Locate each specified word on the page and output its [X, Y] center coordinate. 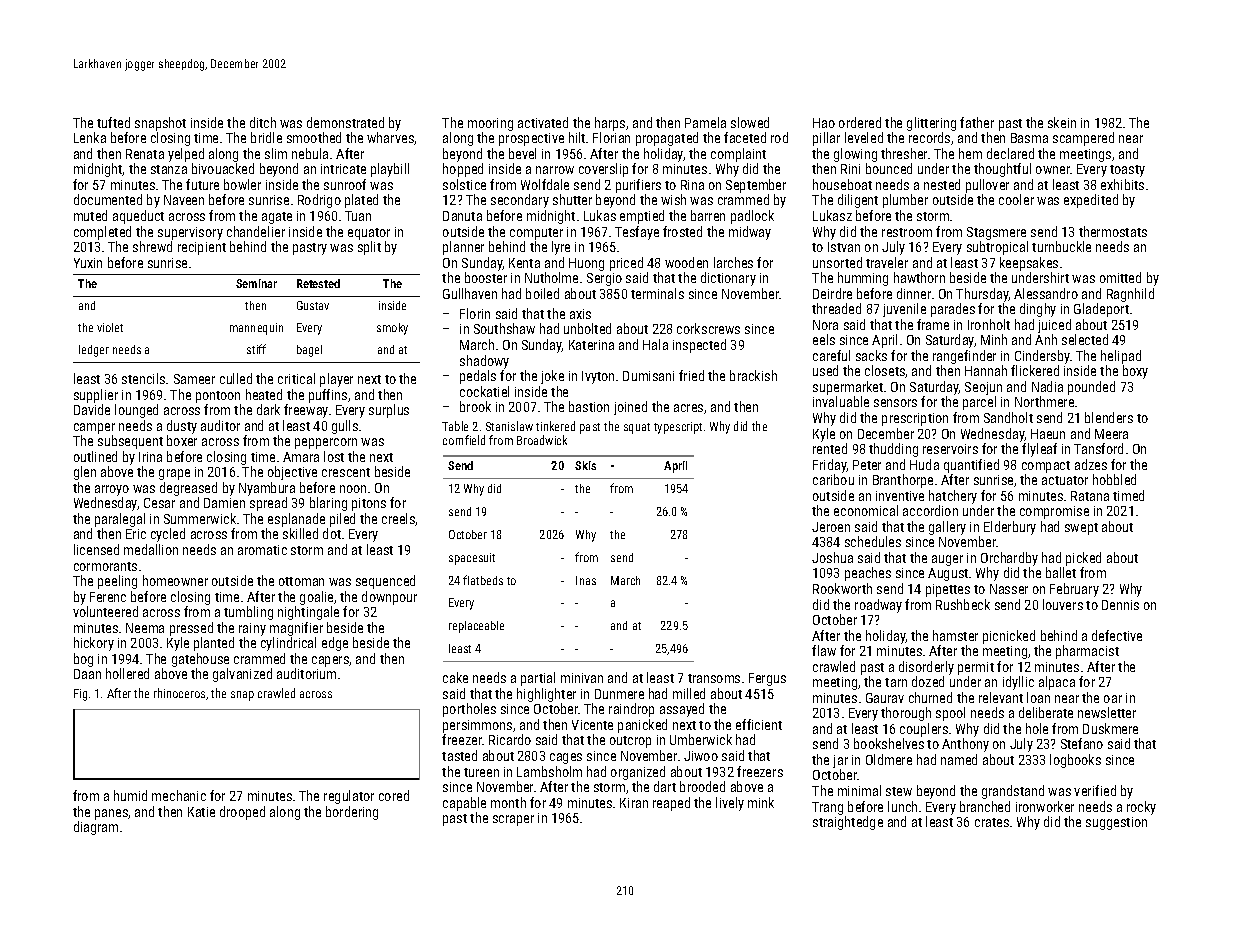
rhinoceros [179, 693]
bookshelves [889, 743]
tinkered [555, 426]
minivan [582, 678]
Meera [1111, 434]
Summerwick [200, 518]
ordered [860, 122]
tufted [113, 122]
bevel [522, 153]
